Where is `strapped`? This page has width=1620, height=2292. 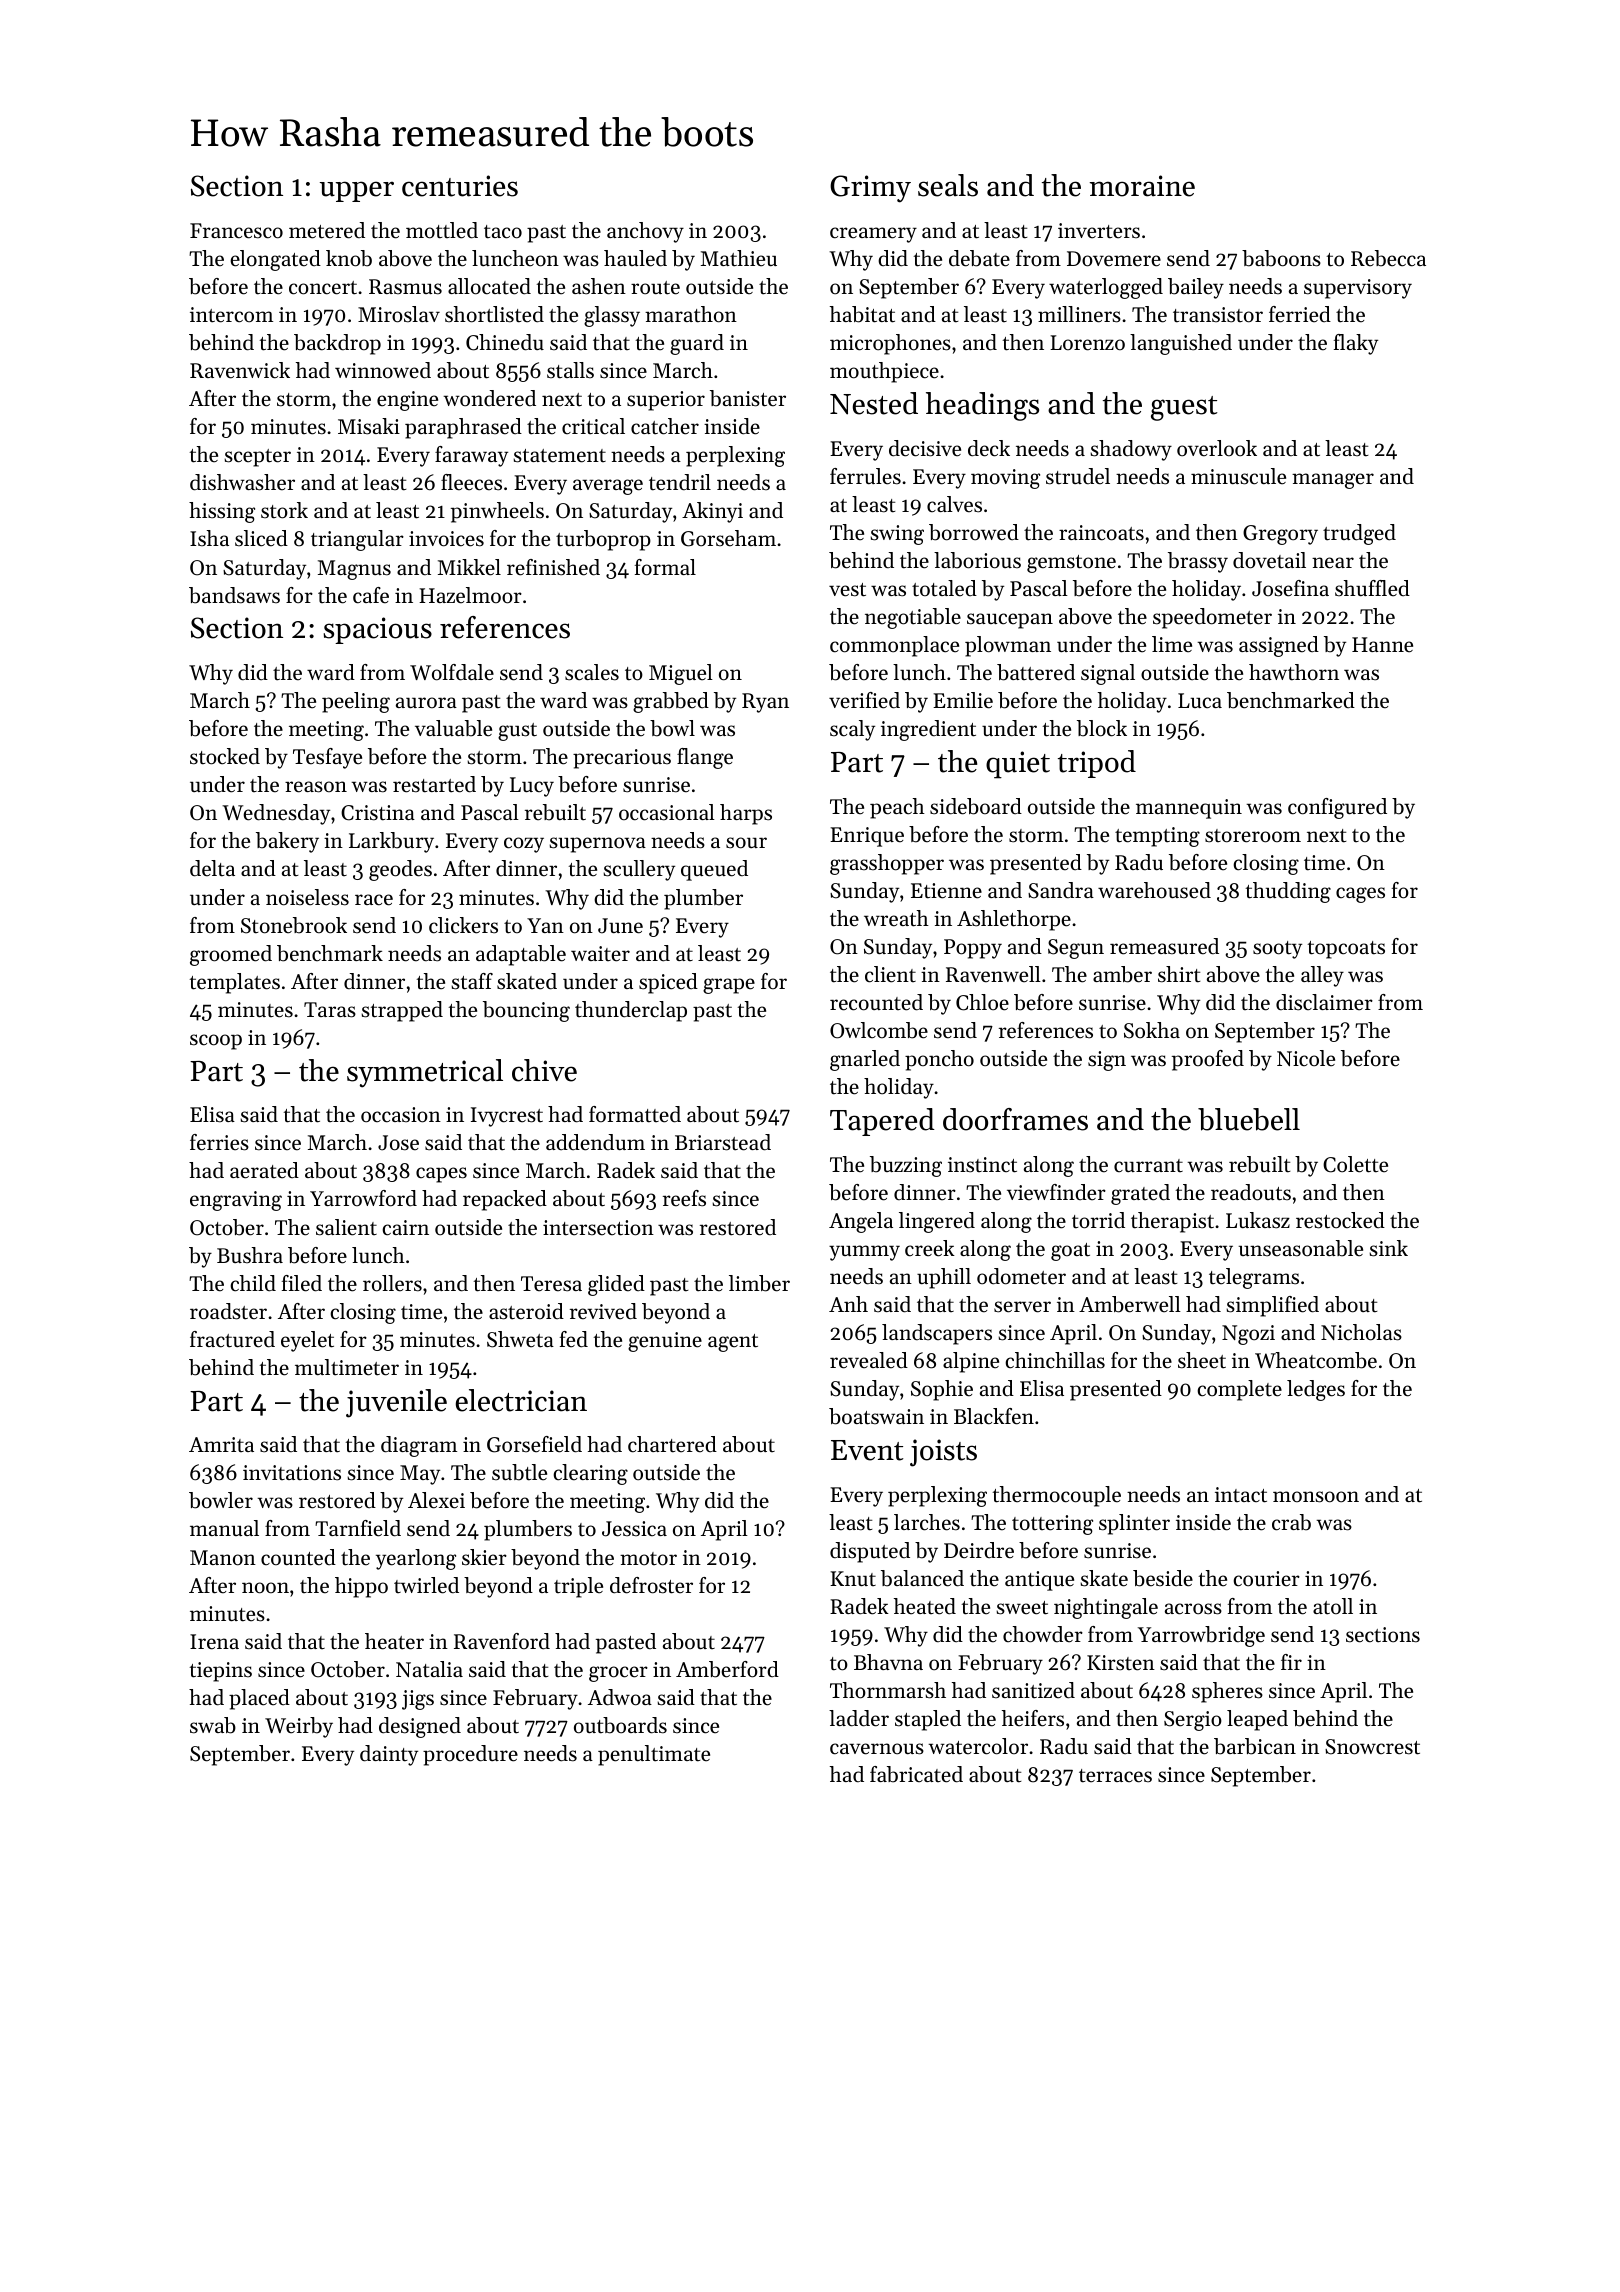
strapped is located at coordinates (402, 1011).
